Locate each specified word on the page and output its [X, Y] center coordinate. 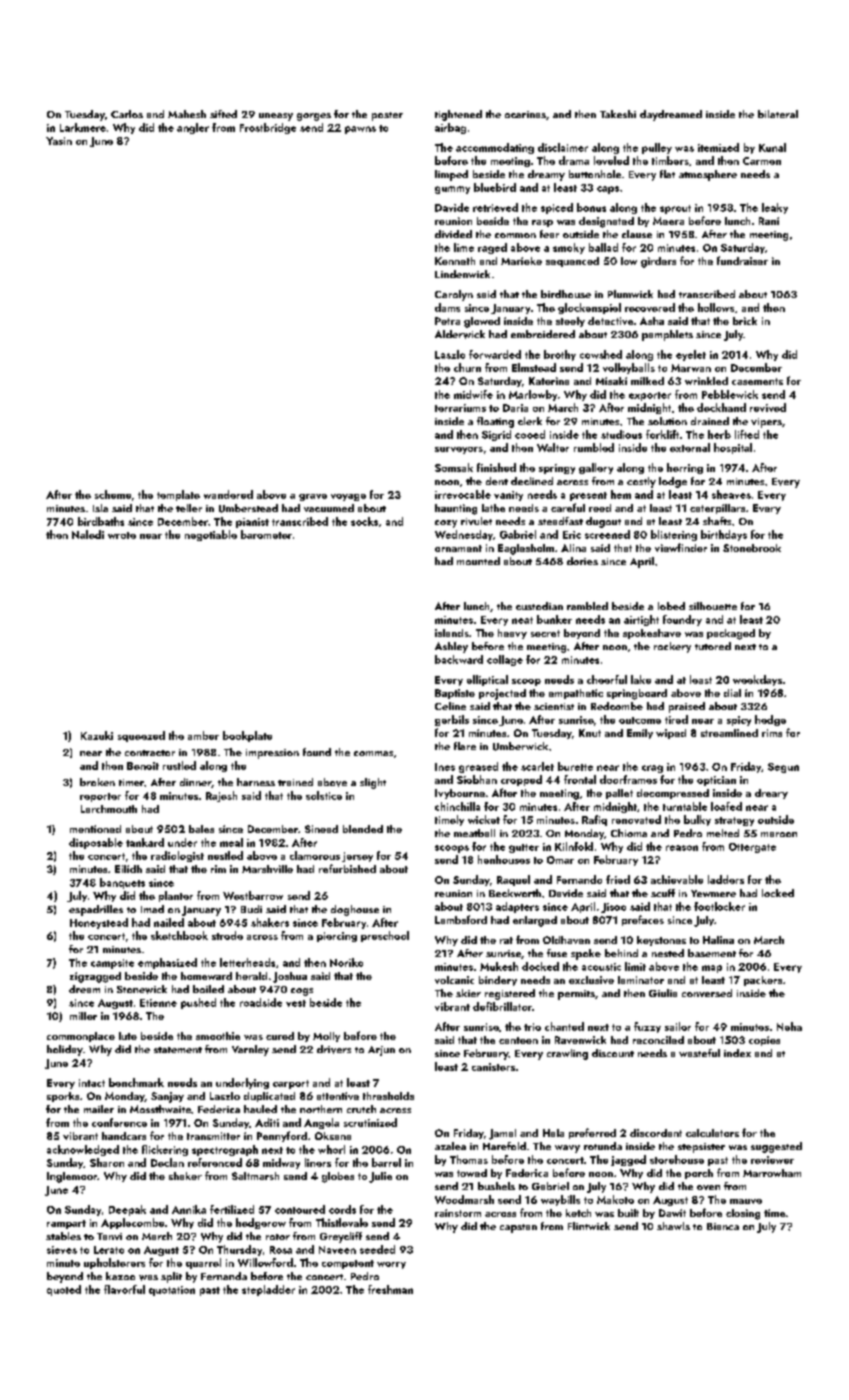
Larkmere [83, 127]
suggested [776, 1147]
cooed [530, 434]
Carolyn [454, 295]
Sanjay [167, 1097]
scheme [113, 494]
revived [768, 407]
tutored [713, 646]
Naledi [88, 534]
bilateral [778, 114]
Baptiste [455, 694]
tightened [458, 115]
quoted [64, 1290]
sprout [675, 209]
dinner [196, 783]
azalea [450, 1146]
